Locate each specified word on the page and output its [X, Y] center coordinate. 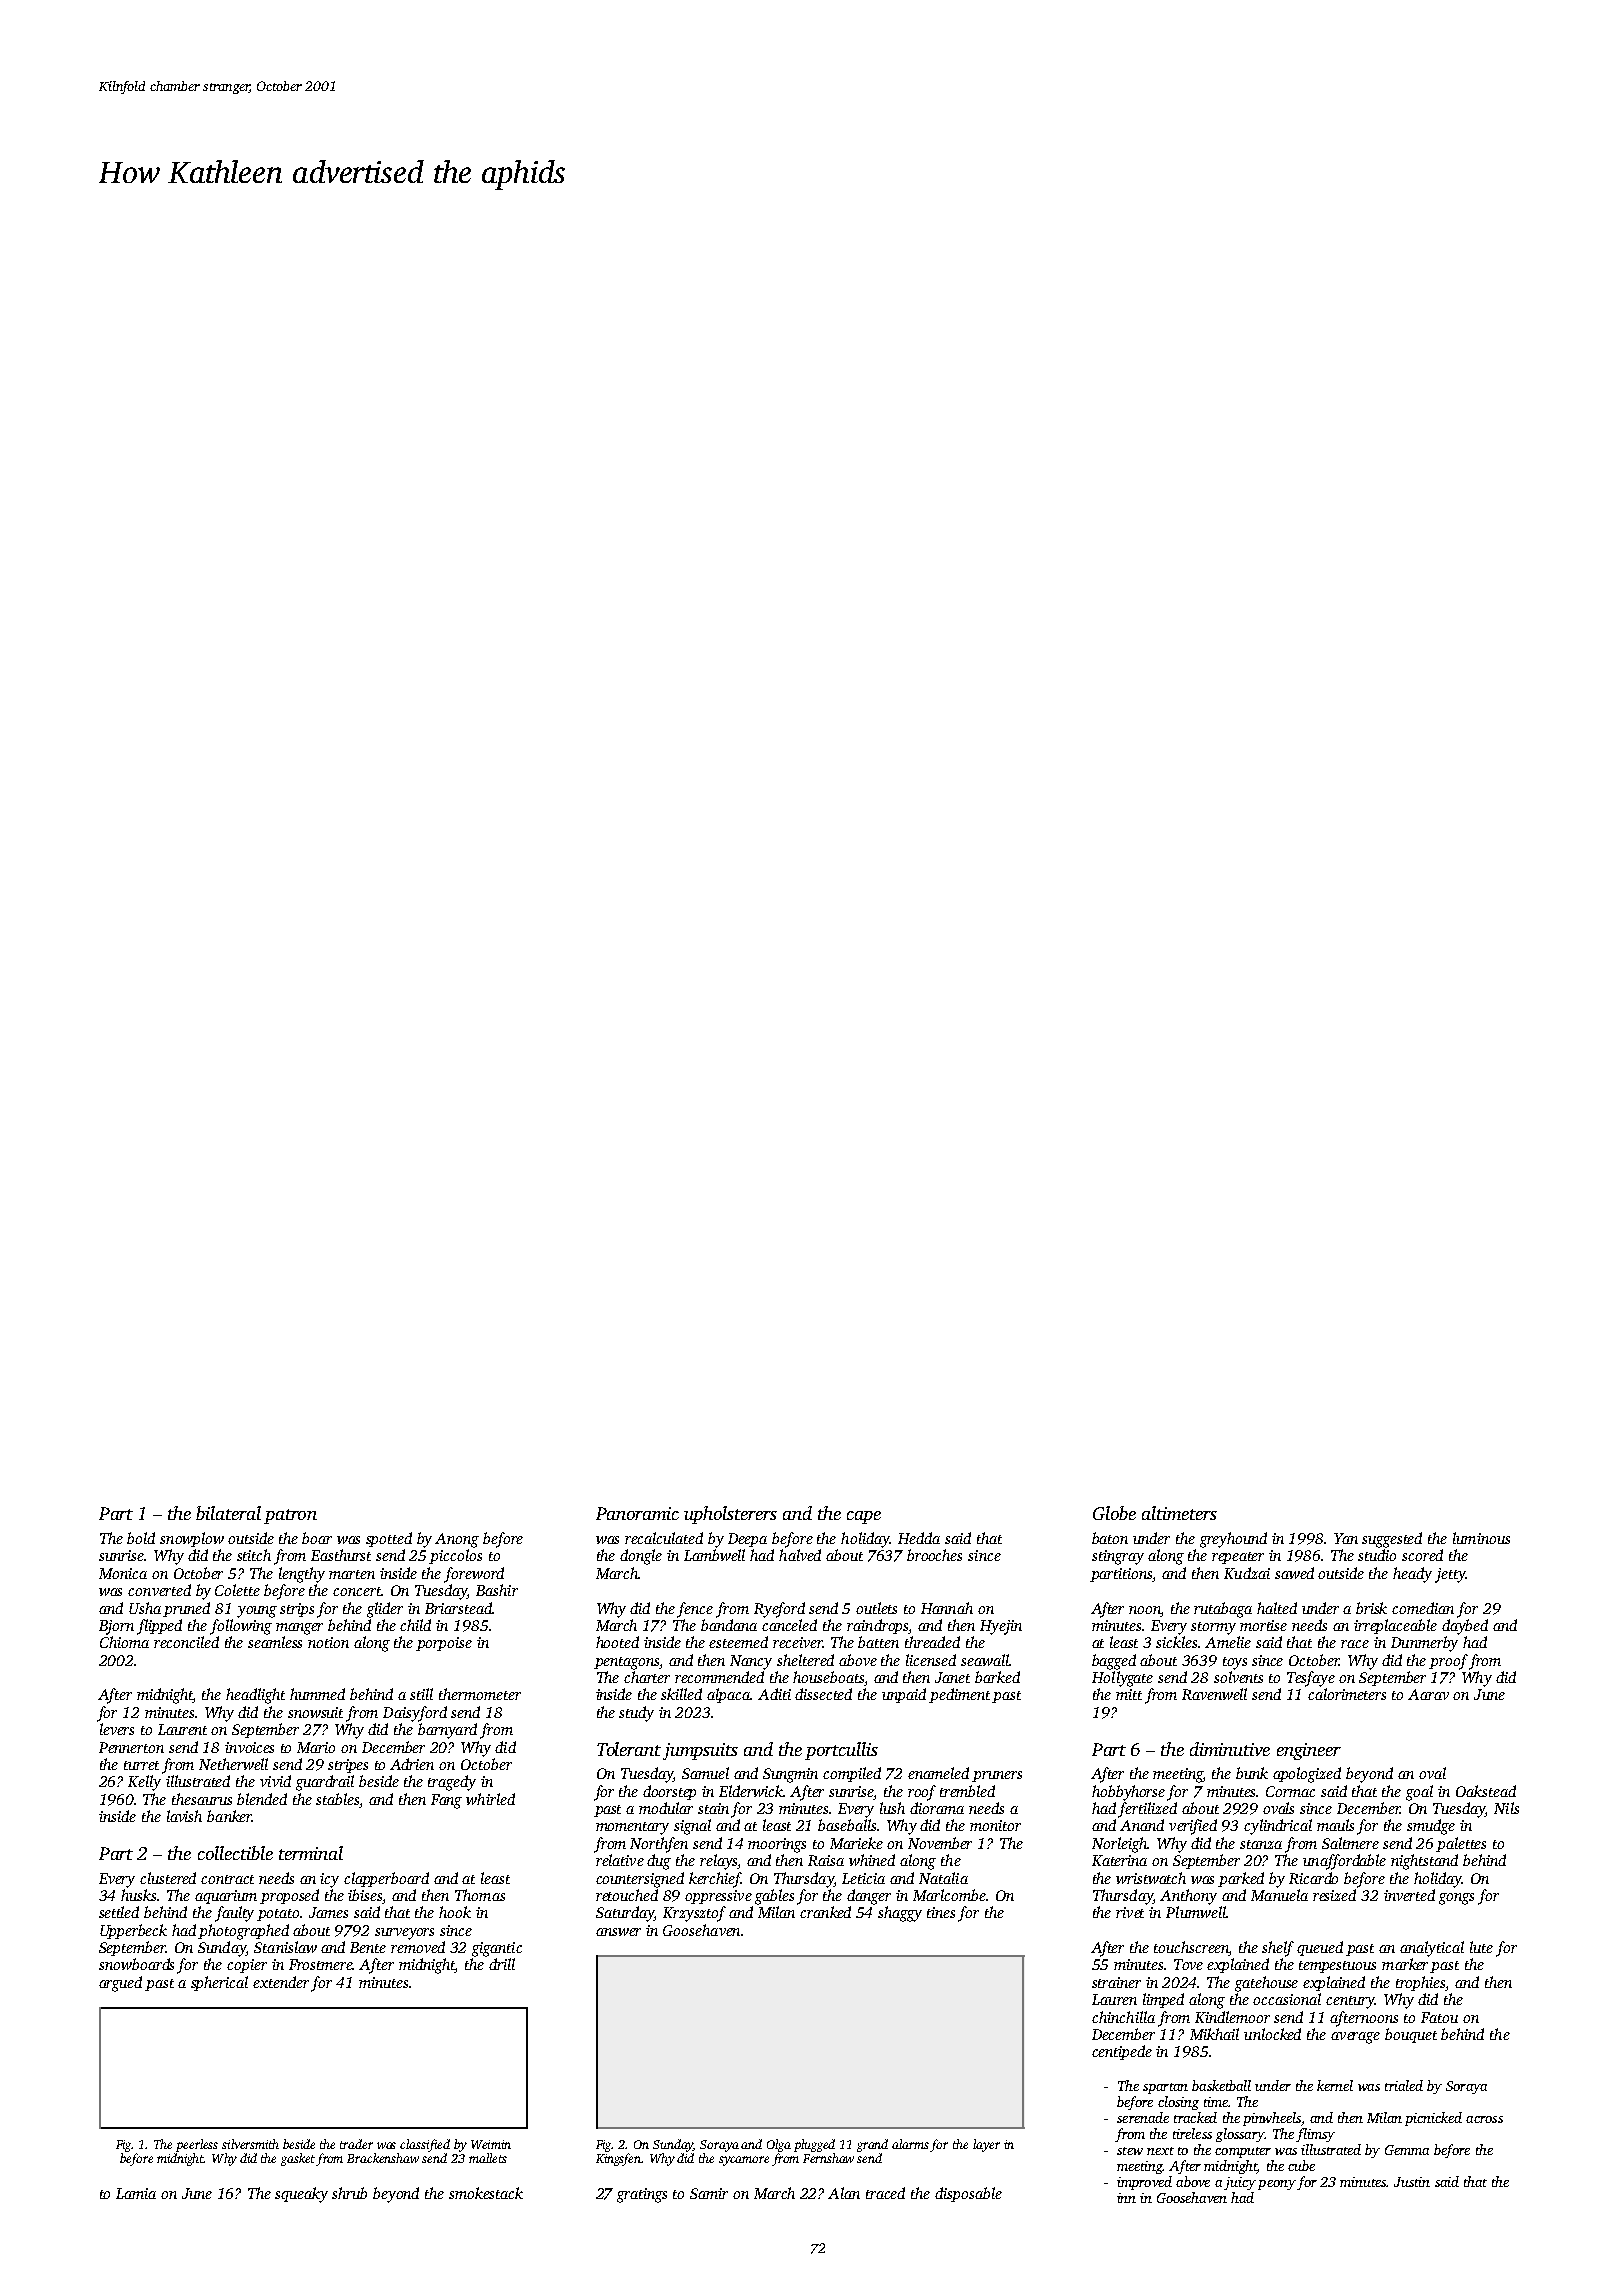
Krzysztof [694, 1914]
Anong [457, 1540]
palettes [1461, 1844]
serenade [1143, 2117]
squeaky [301, 2195]
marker [1406, 1965]
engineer [1309, 1751]
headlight [255, 1696]
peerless [197, 2145]
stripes [348, 1766]
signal [692, 1827]
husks [138, 1895]
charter [647, 1677]
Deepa [747, 1540]
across [1484, 2119]
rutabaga [1223, 1610]
